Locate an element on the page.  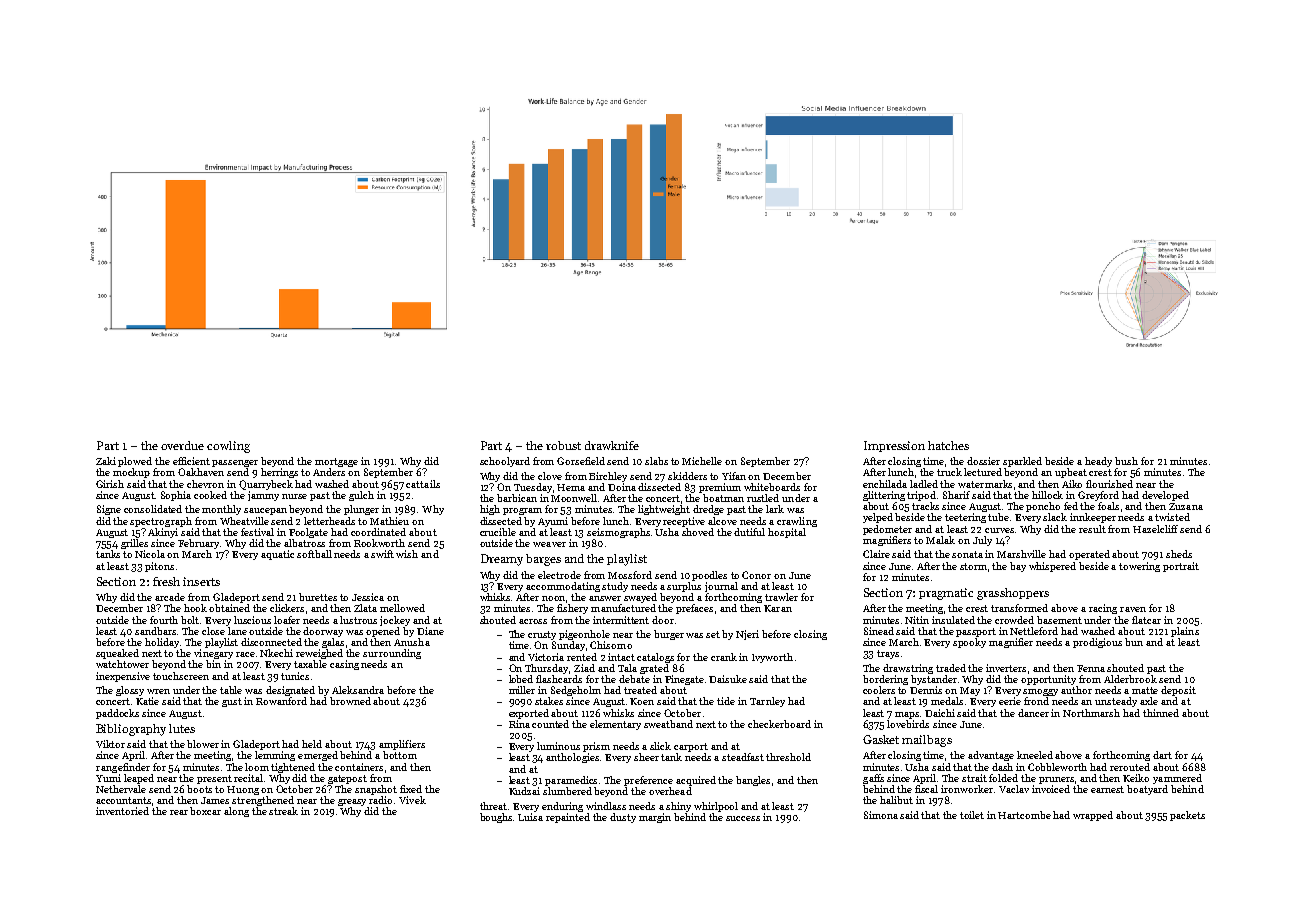
crank is located at coordinates (724, 657).
